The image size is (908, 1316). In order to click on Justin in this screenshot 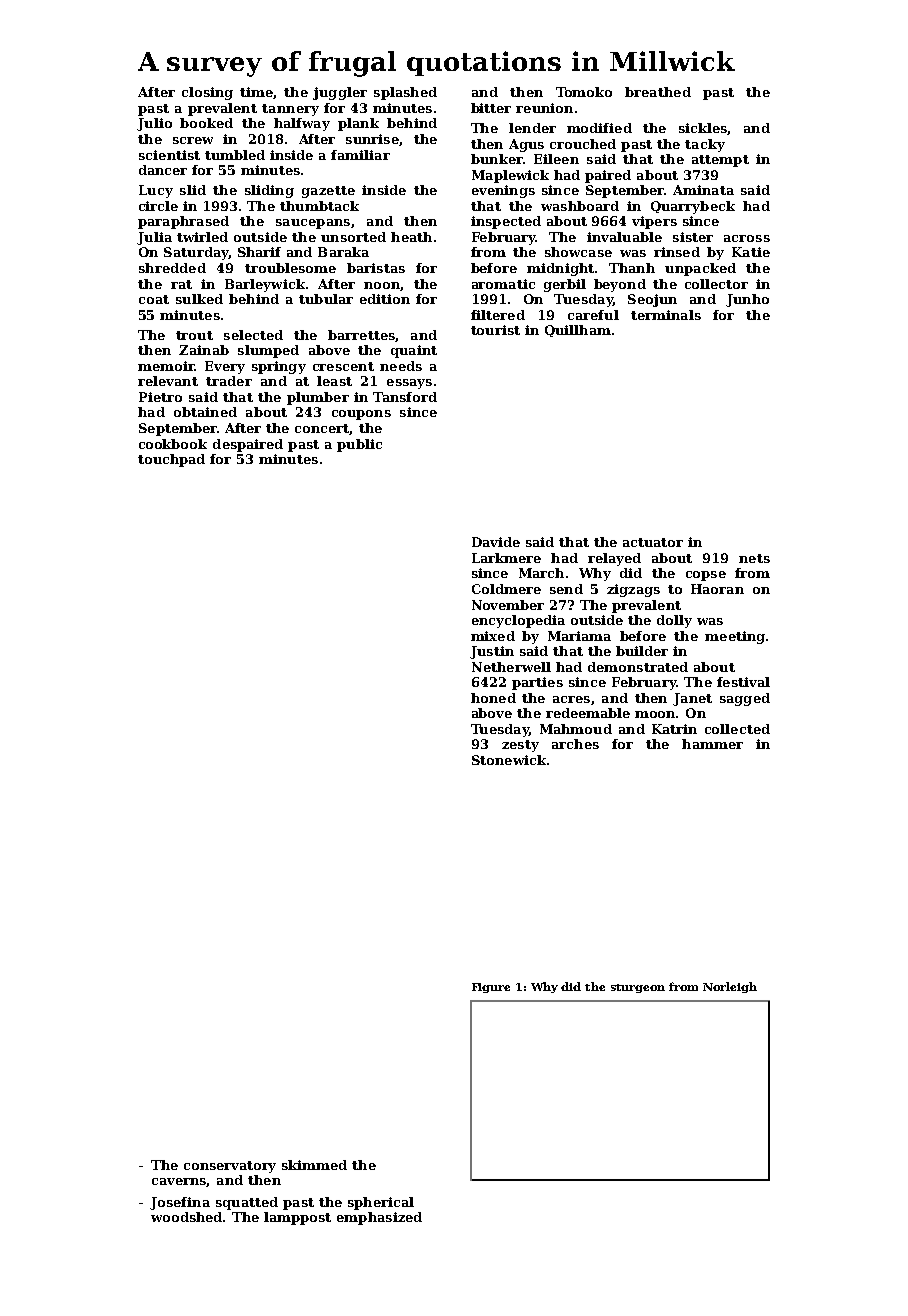, I will do `click(492, 652)`.
